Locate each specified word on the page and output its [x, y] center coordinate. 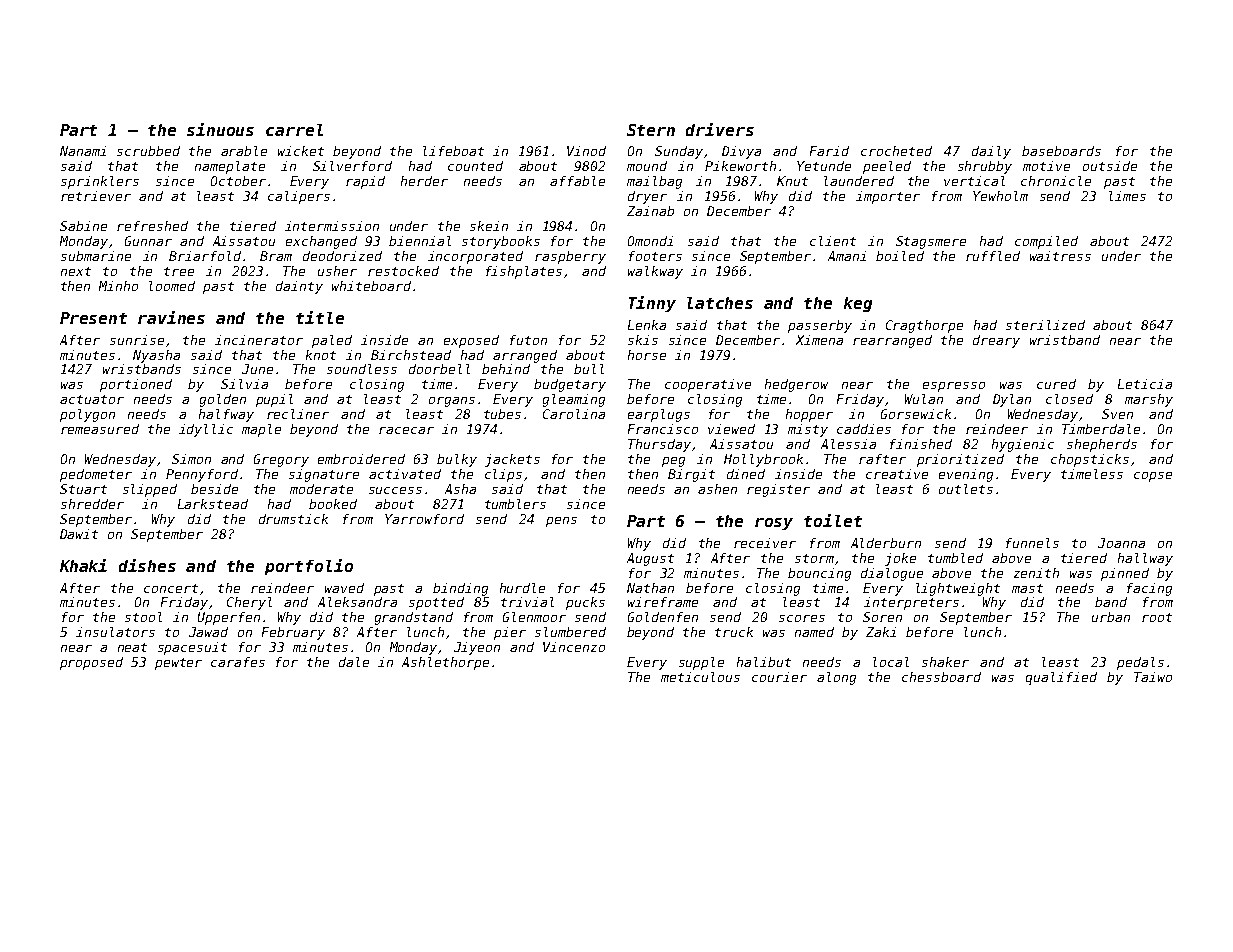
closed [1069, 399]
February [293, 633]
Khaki [83, 565]
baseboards [1061, 151]
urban [1111, 617]
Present [93, 318]
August [650, 559]
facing [1149, 589]
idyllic [206, 430]
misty [808, 430]
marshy [1149, 400]
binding [460, 589]
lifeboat [453, 151]
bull [589, 369]
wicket [301, 151]
